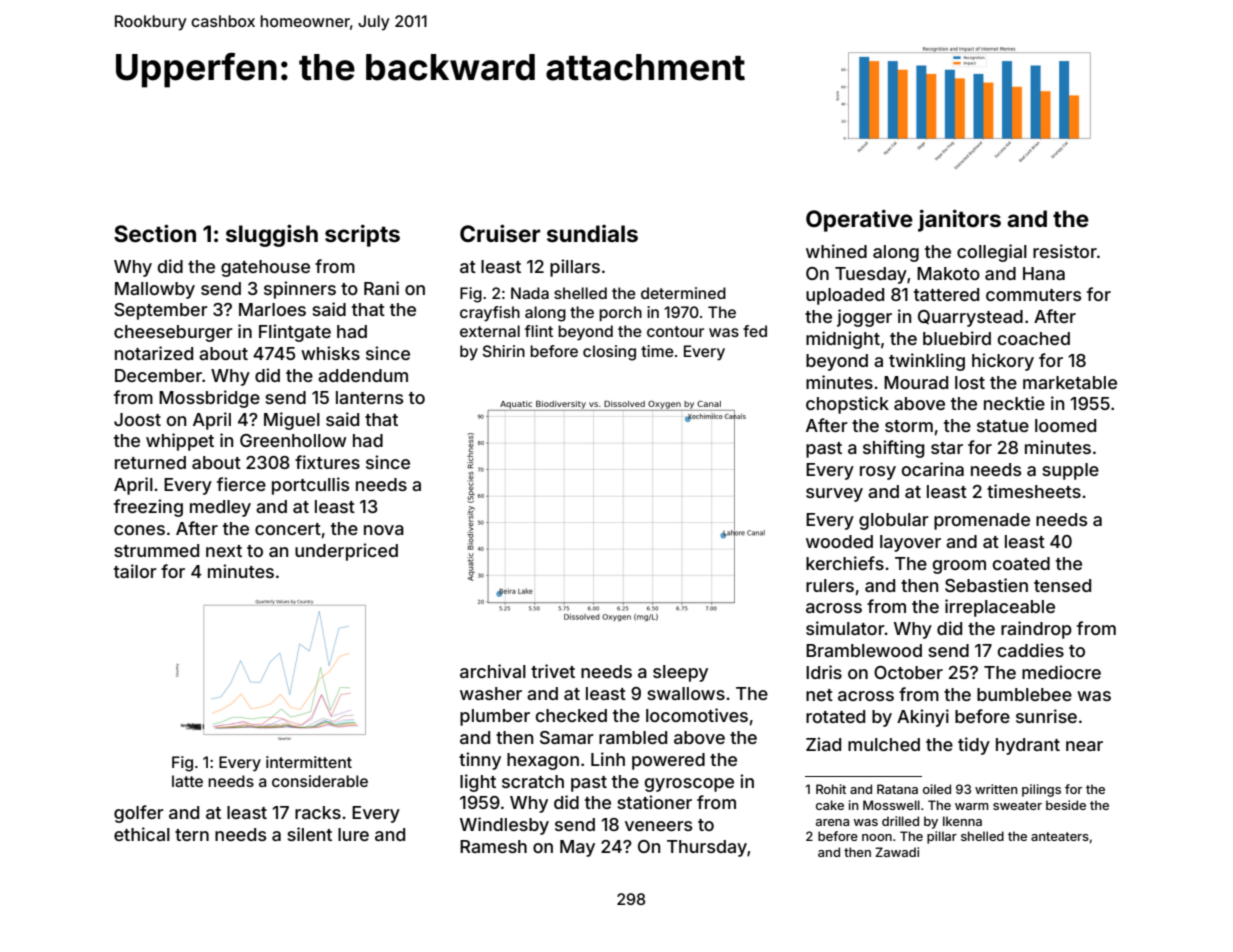 The width and height of the screenshot is (1233, 952). What do you see at coordinates (686, 693) in the screenshot?
I see `swallows` at bounding box center [686, 693].
